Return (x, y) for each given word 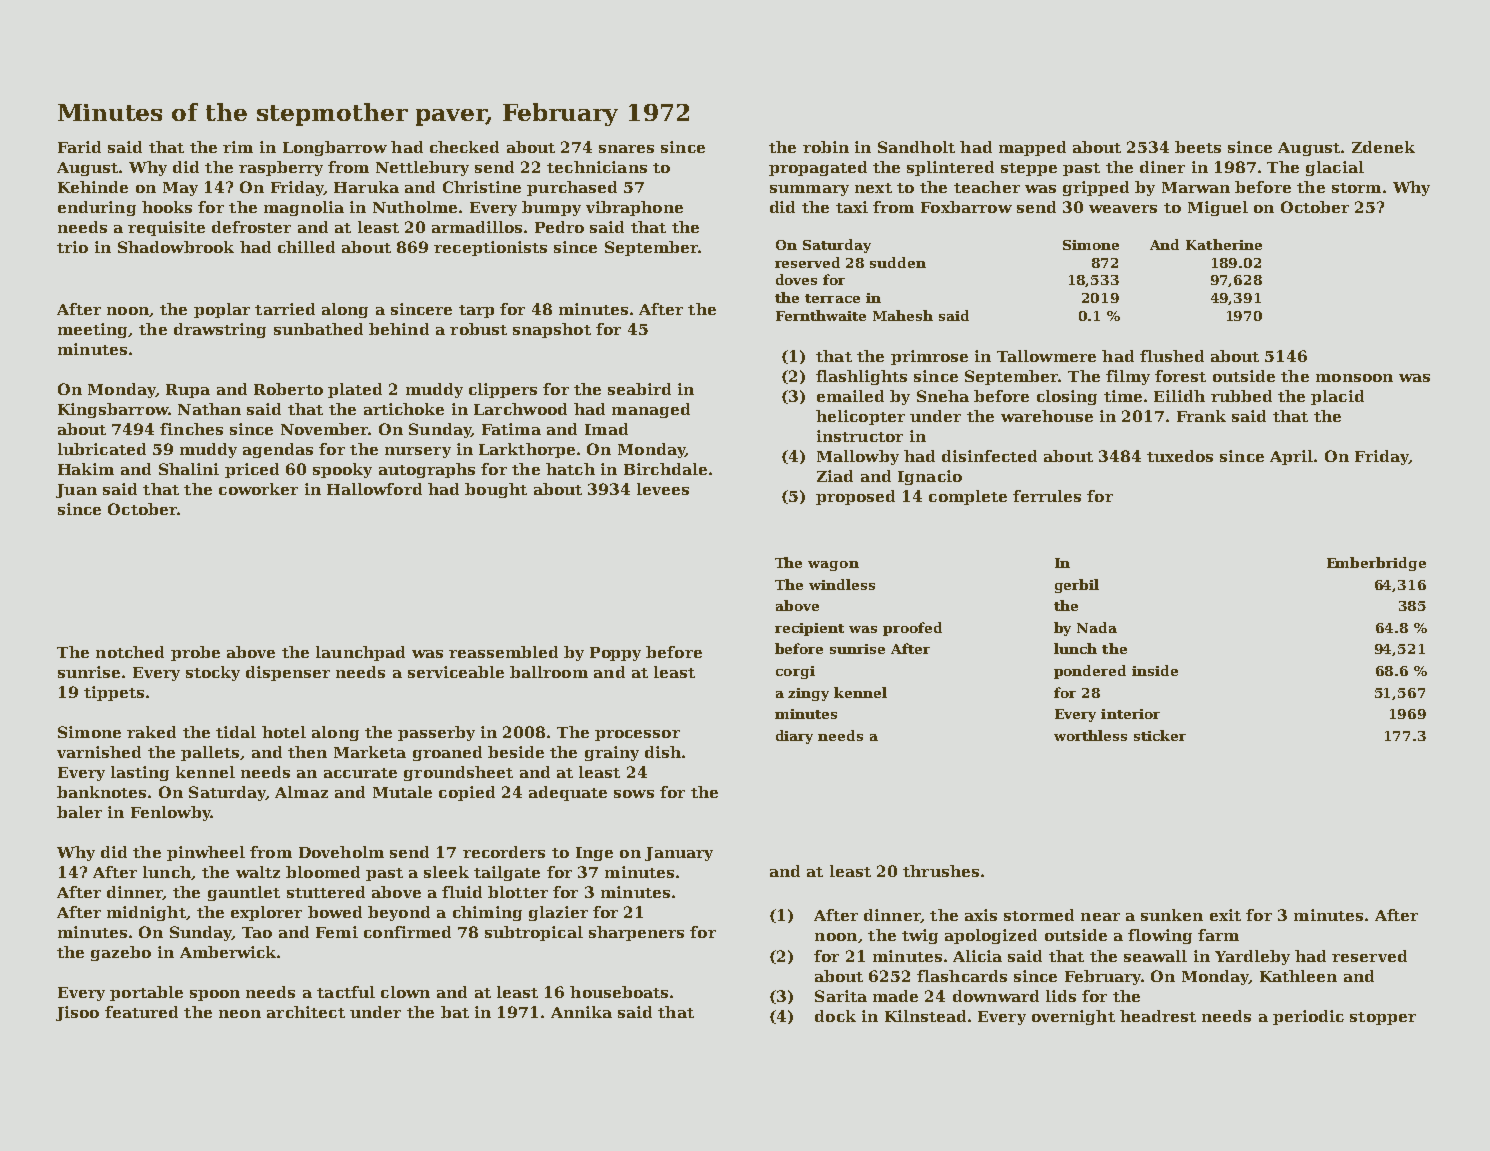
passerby (436, 733)
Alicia (977, 956)
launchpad (360, 653)
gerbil (1077, 586)
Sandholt (916, 147)
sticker (1160, 735)
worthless (1090, 735)
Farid (79, 147)
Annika (581, 1012)
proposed (855, 497)
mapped (1032, 148)
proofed (912, 629)
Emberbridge (1376, 564)
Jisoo (77, 1013)
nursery (418, 452)
